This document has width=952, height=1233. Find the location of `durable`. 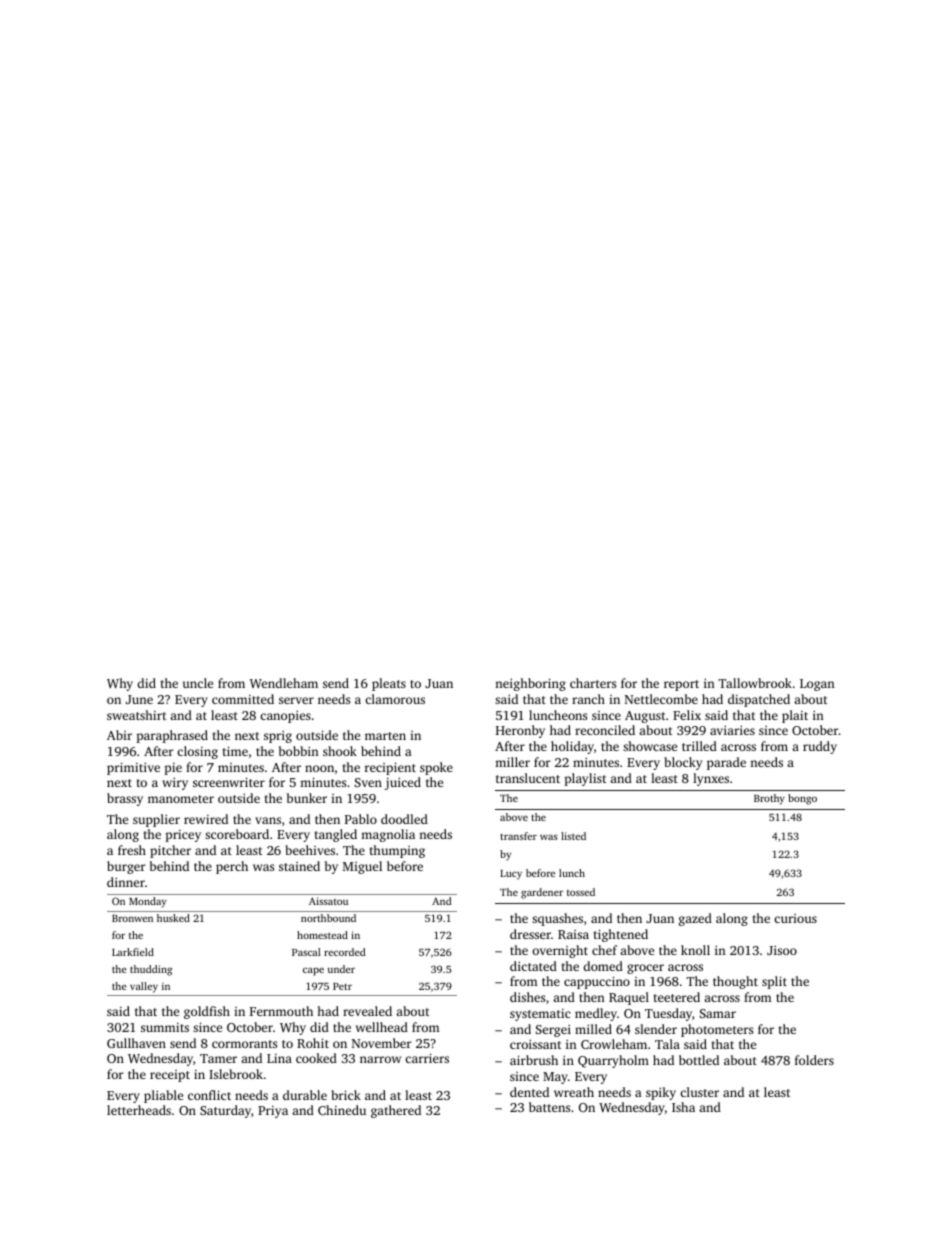

durable is located at coordinates (305, 1095).
